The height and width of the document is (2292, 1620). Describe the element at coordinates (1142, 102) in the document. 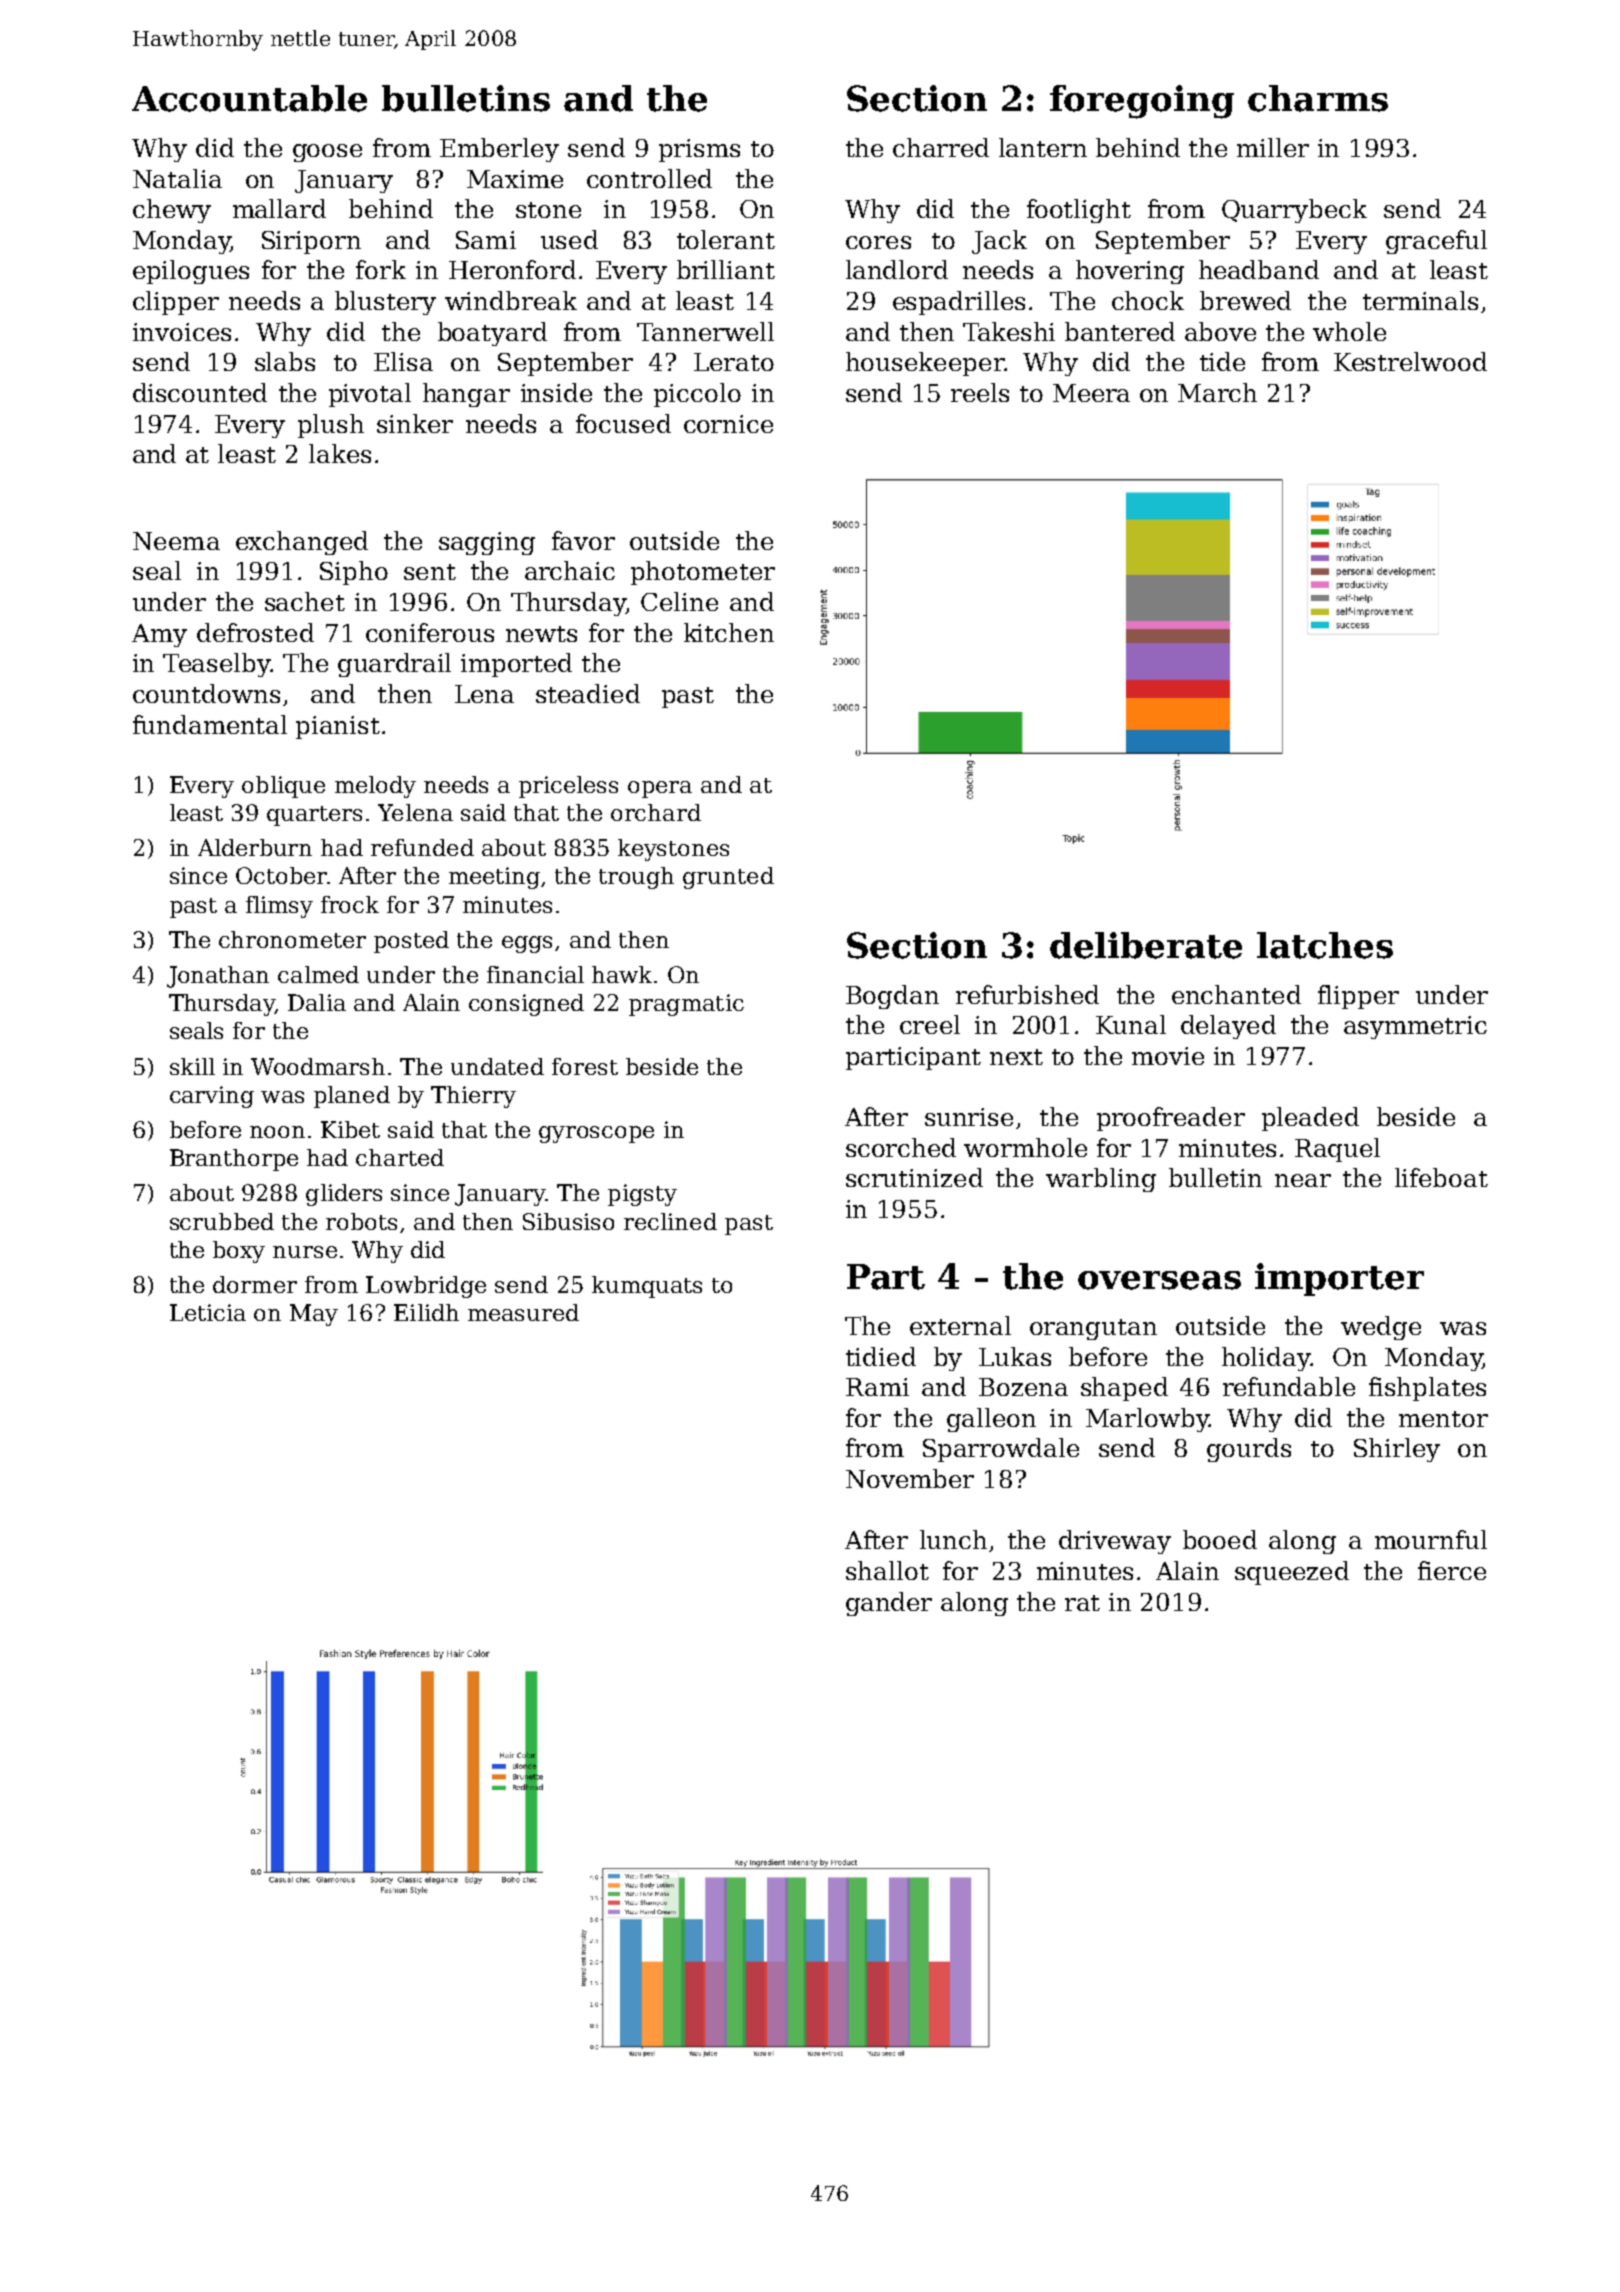

I see `foregoing` at that location.
